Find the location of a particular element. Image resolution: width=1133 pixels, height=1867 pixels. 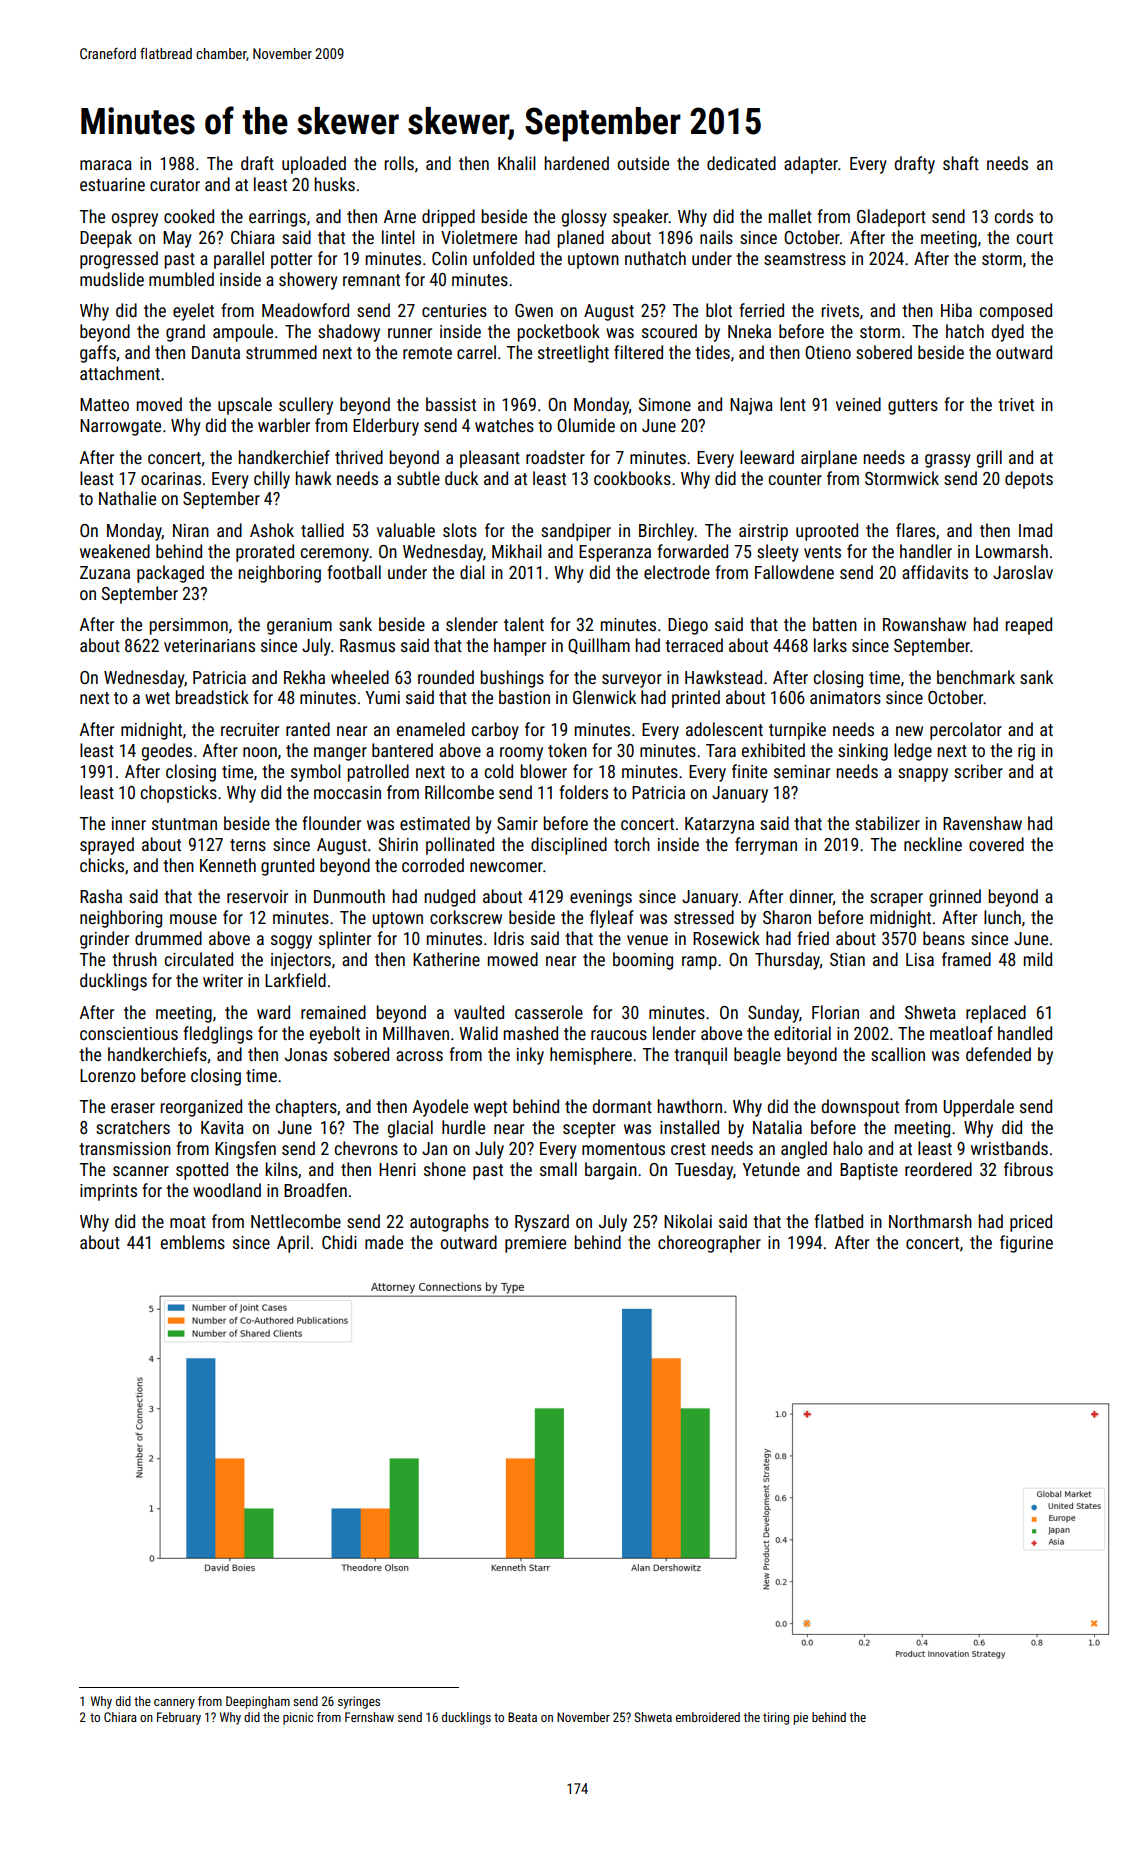

fibrous is located at coordinates (1028, 1169).
